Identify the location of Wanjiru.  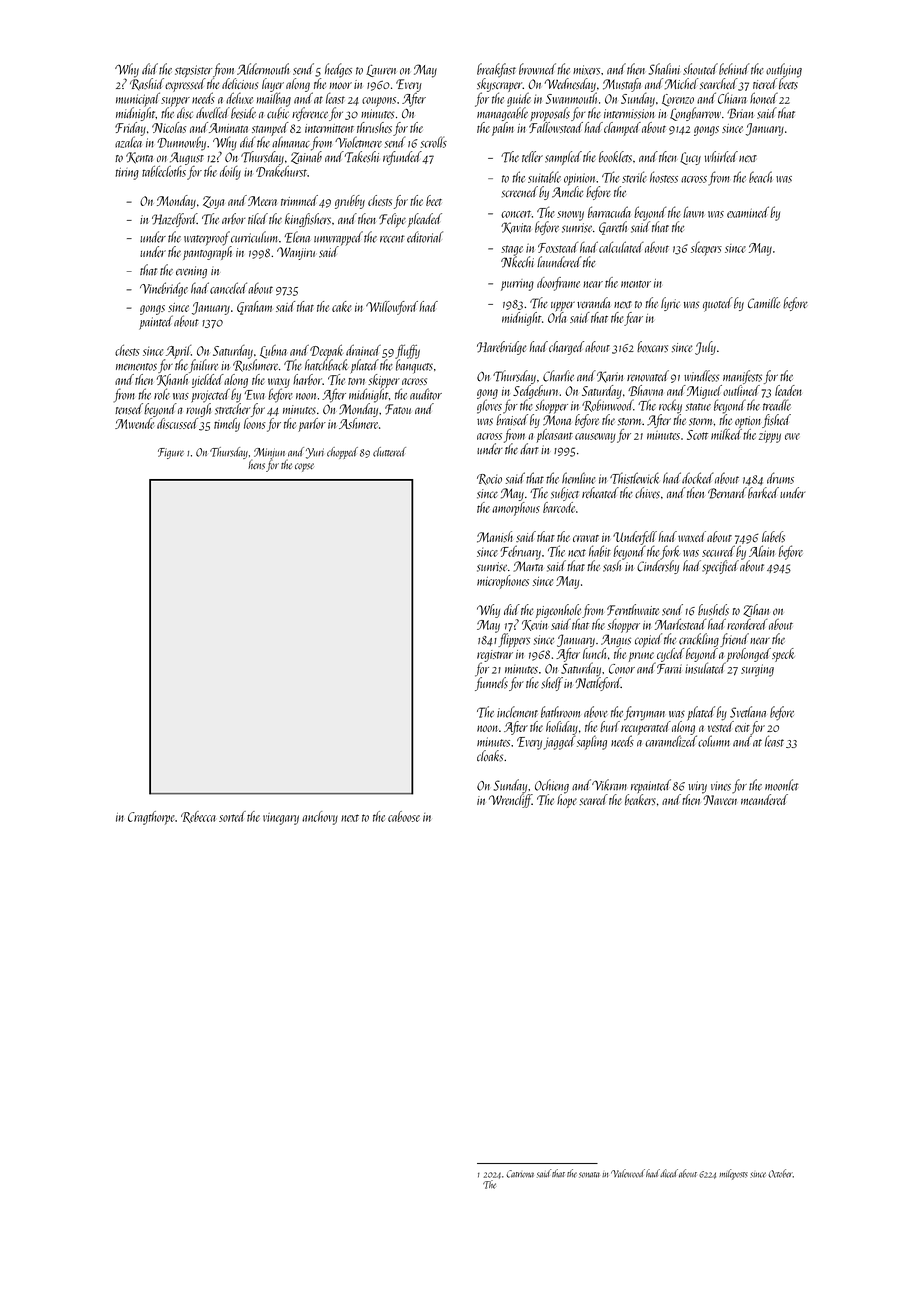
(296, 253).
